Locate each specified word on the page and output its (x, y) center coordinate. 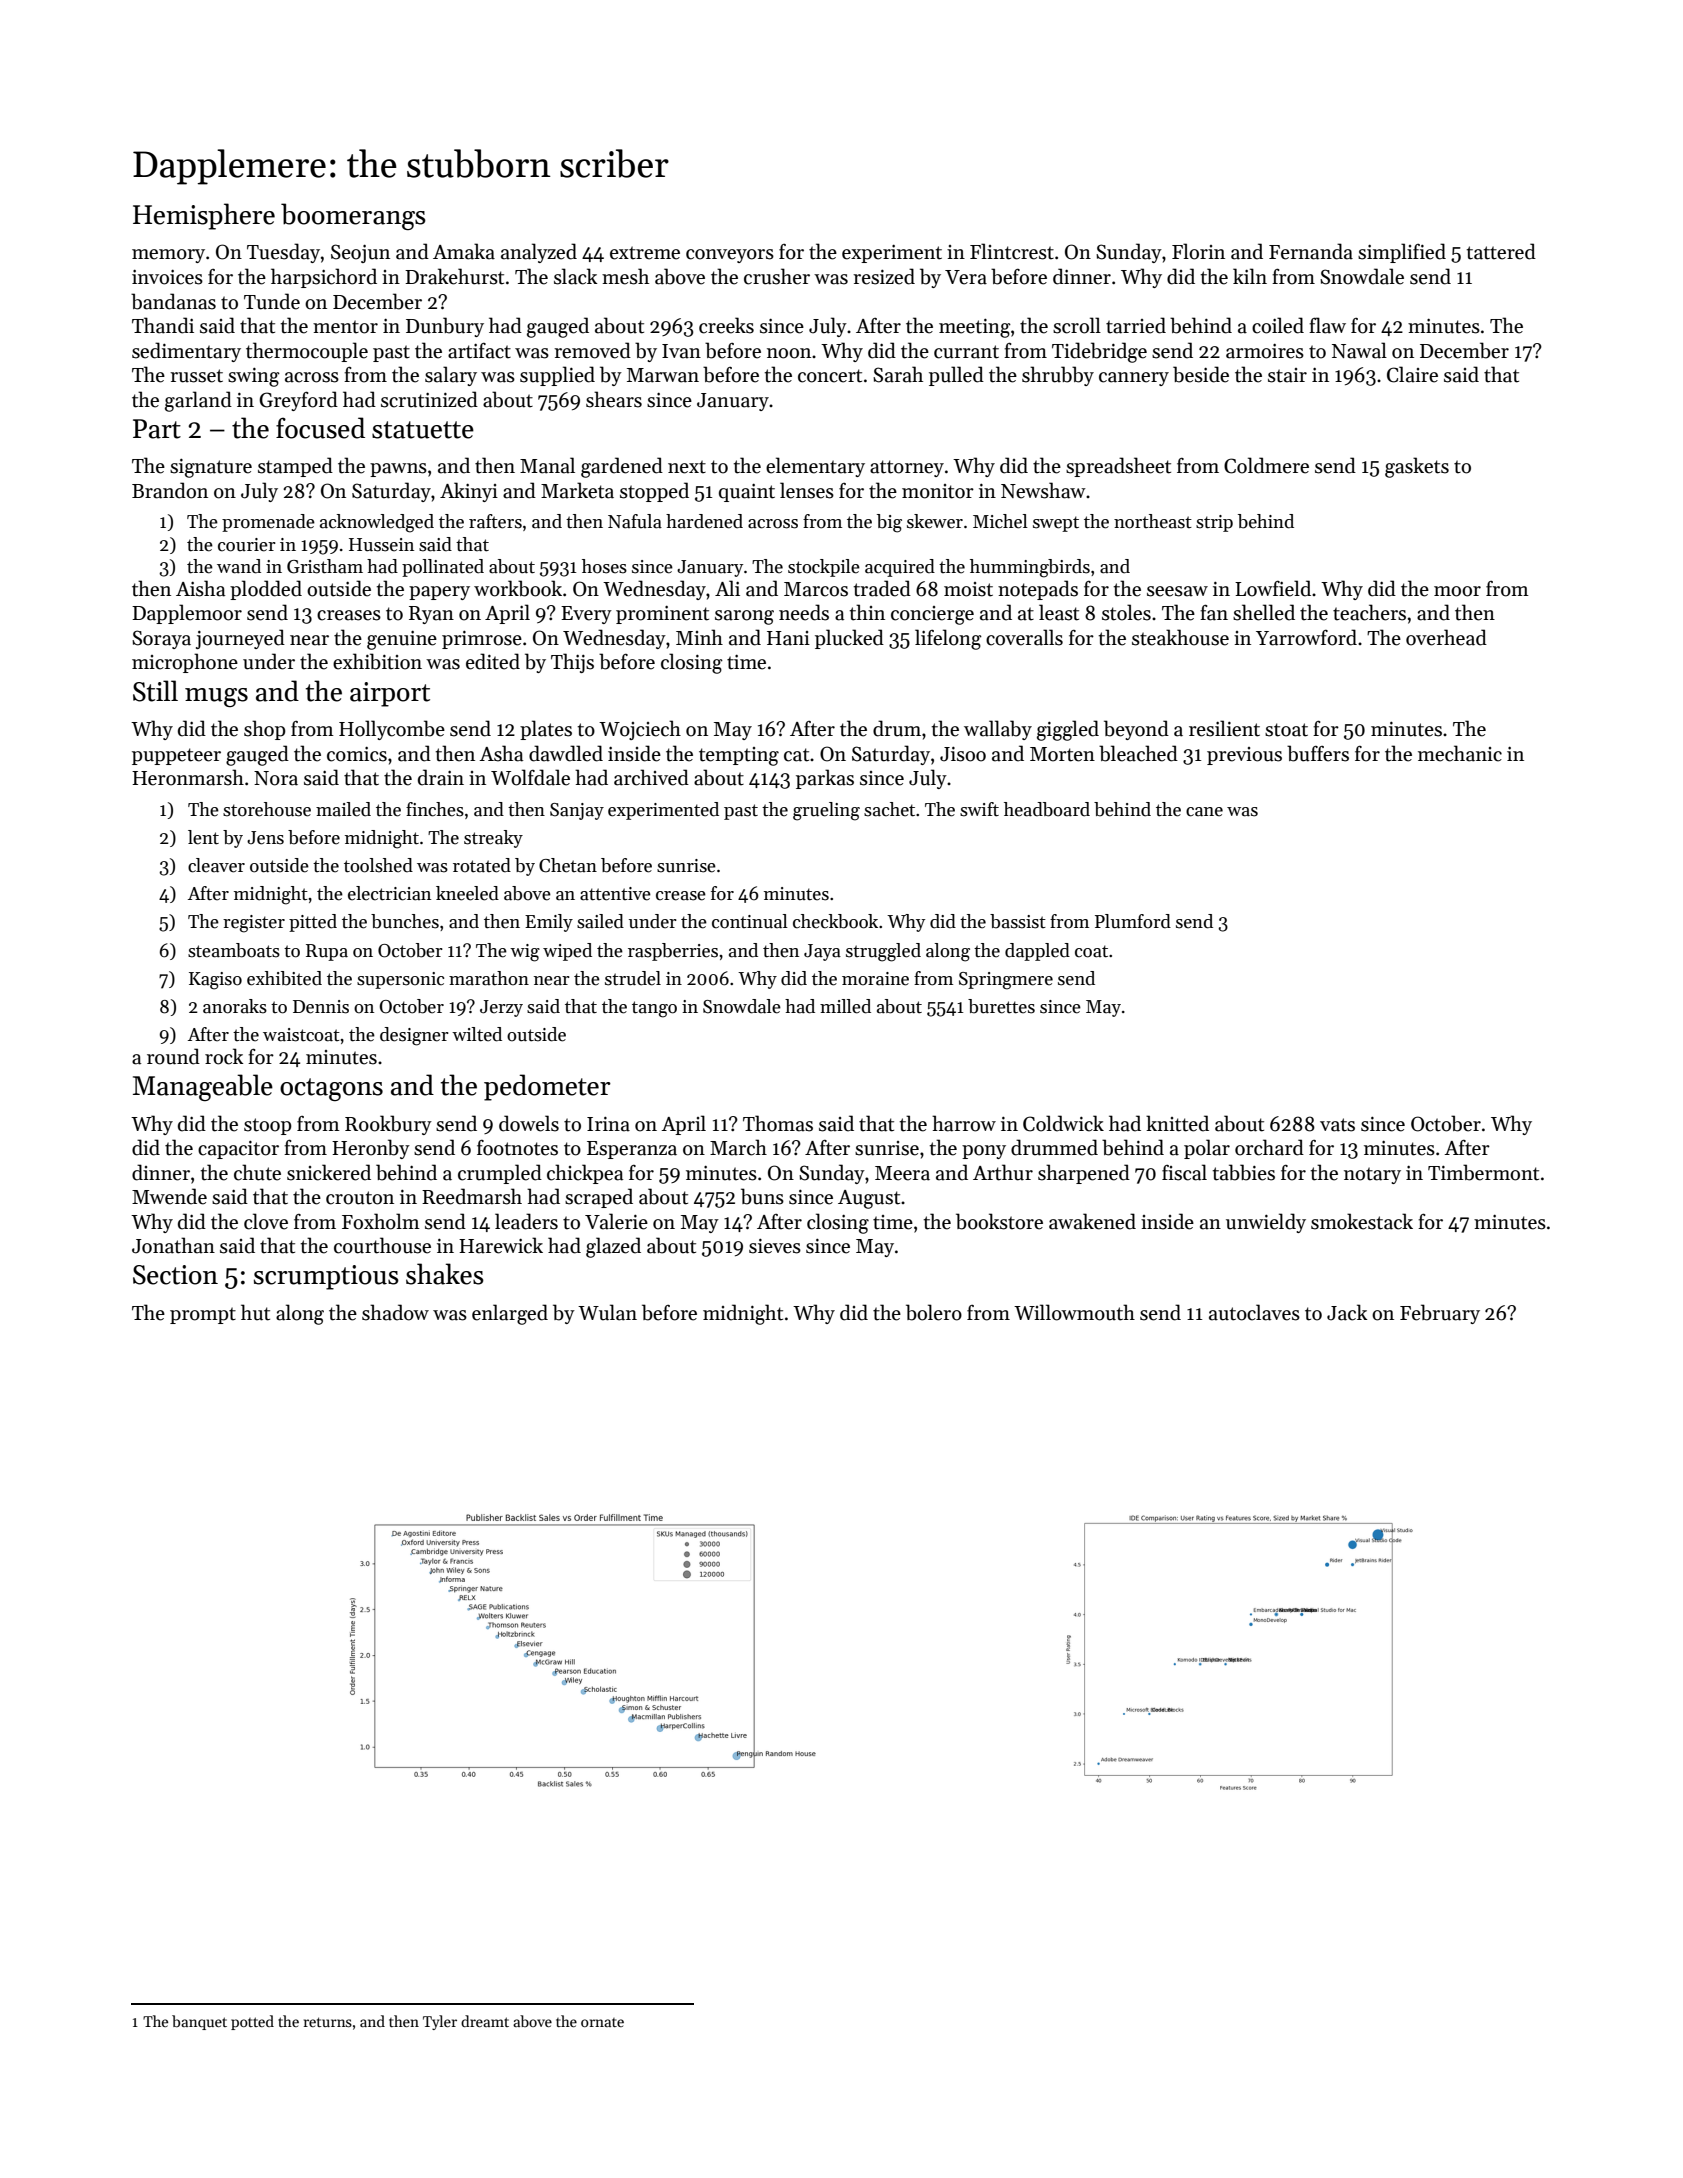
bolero (934, 1312)
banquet (199, 2022)
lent (203, 837)
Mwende (169, 1196)
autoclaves (1254, 1312)
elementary (815, 467)
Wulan (607, 1312)
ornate (602, 2022)
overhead (1446, 637)
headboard (1047, 809)
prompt (203, 1315)
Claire (1412, 374)
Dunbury (445, 327)
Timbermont (1483, 1172)
